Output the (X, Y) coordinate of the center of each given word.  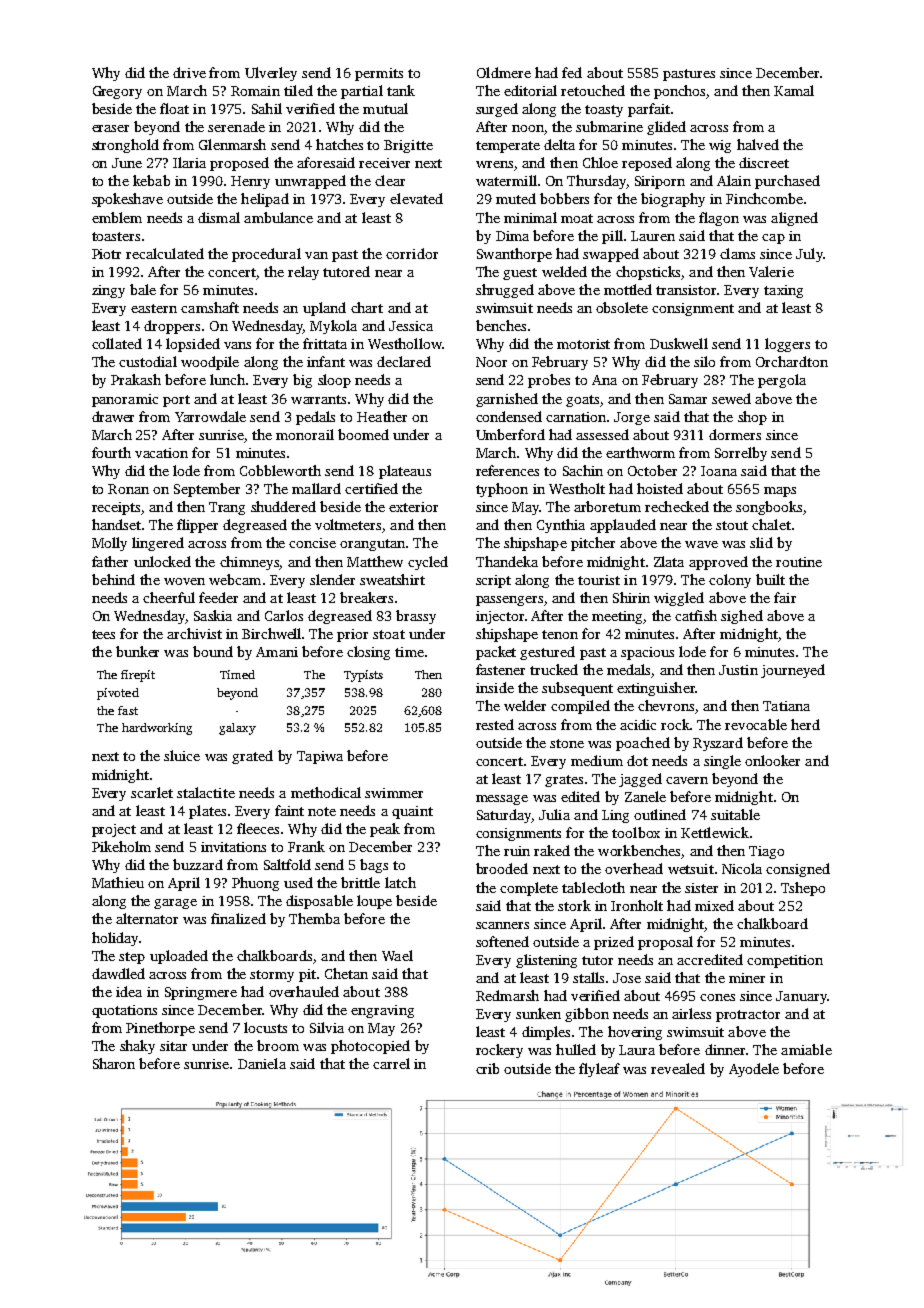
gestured (547, 653)
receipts (116, 508)
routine (799, 562)
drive (189, 72)
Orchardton (792, 361)
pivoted (118, 694)
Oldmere (504, 72)
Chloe (600, 162)
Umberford (510, 434)
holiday (115, 939)
